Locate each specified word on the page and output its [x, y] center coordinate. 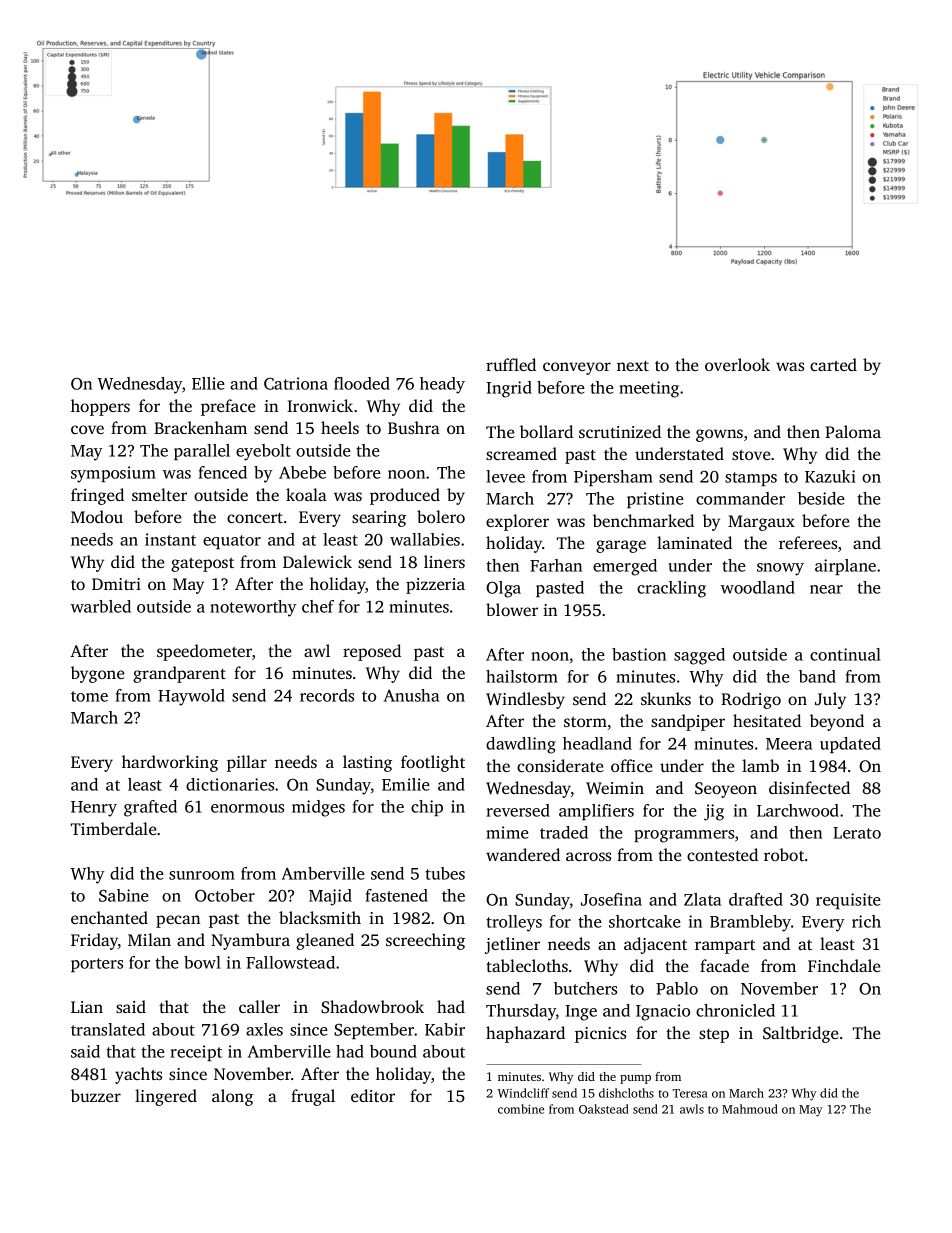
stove [751, 455]
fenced [222, 472]
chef [318, 606]
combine [521, 1109]
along [232, 1097]
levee [505, 476]
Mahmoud [750, 1109]
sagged [699, 656]
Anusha [411, 695]
